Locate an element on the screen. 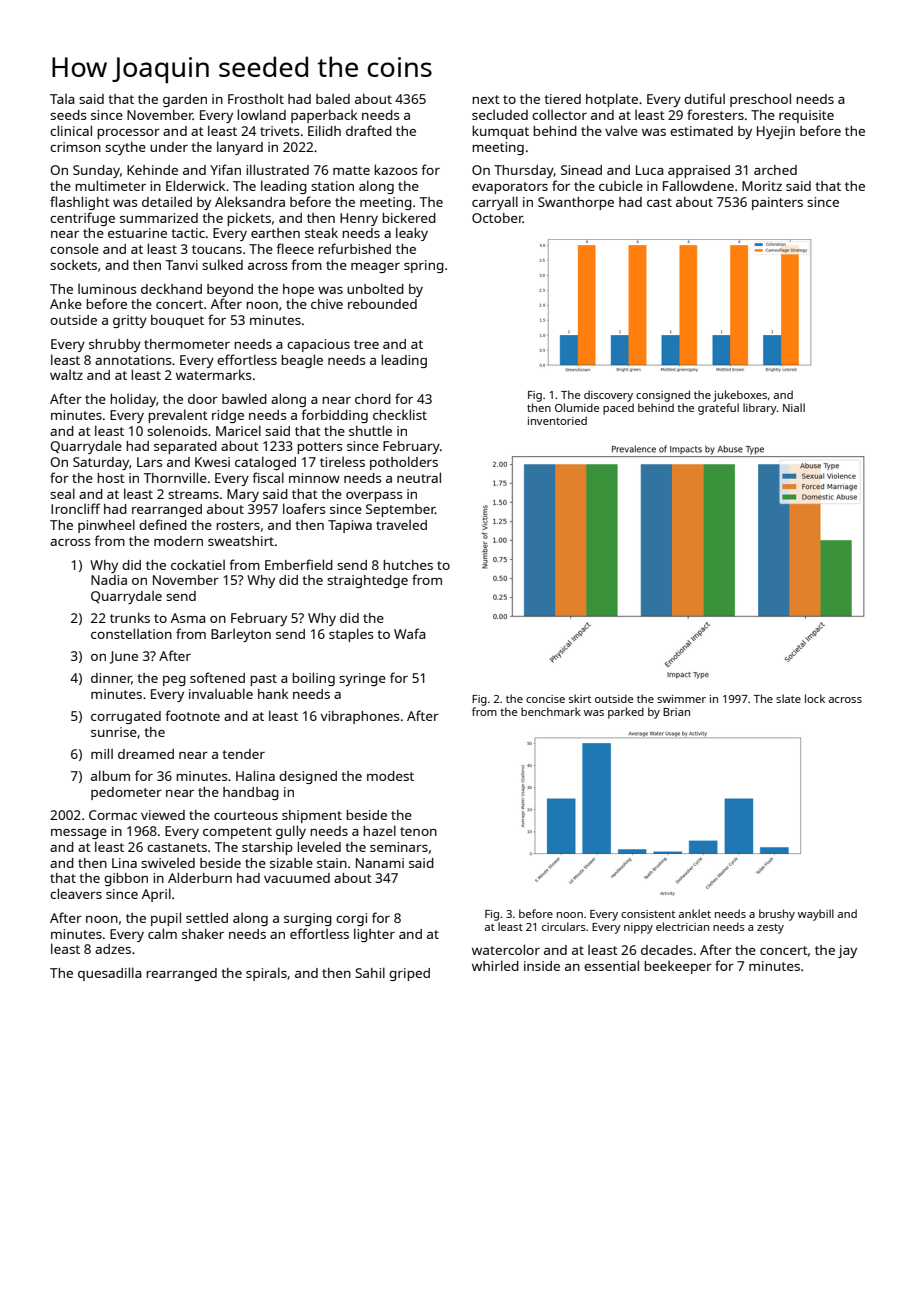 The height and width of the screenshot is (1308, 924). adzes is located at coordinates (113, 949).
